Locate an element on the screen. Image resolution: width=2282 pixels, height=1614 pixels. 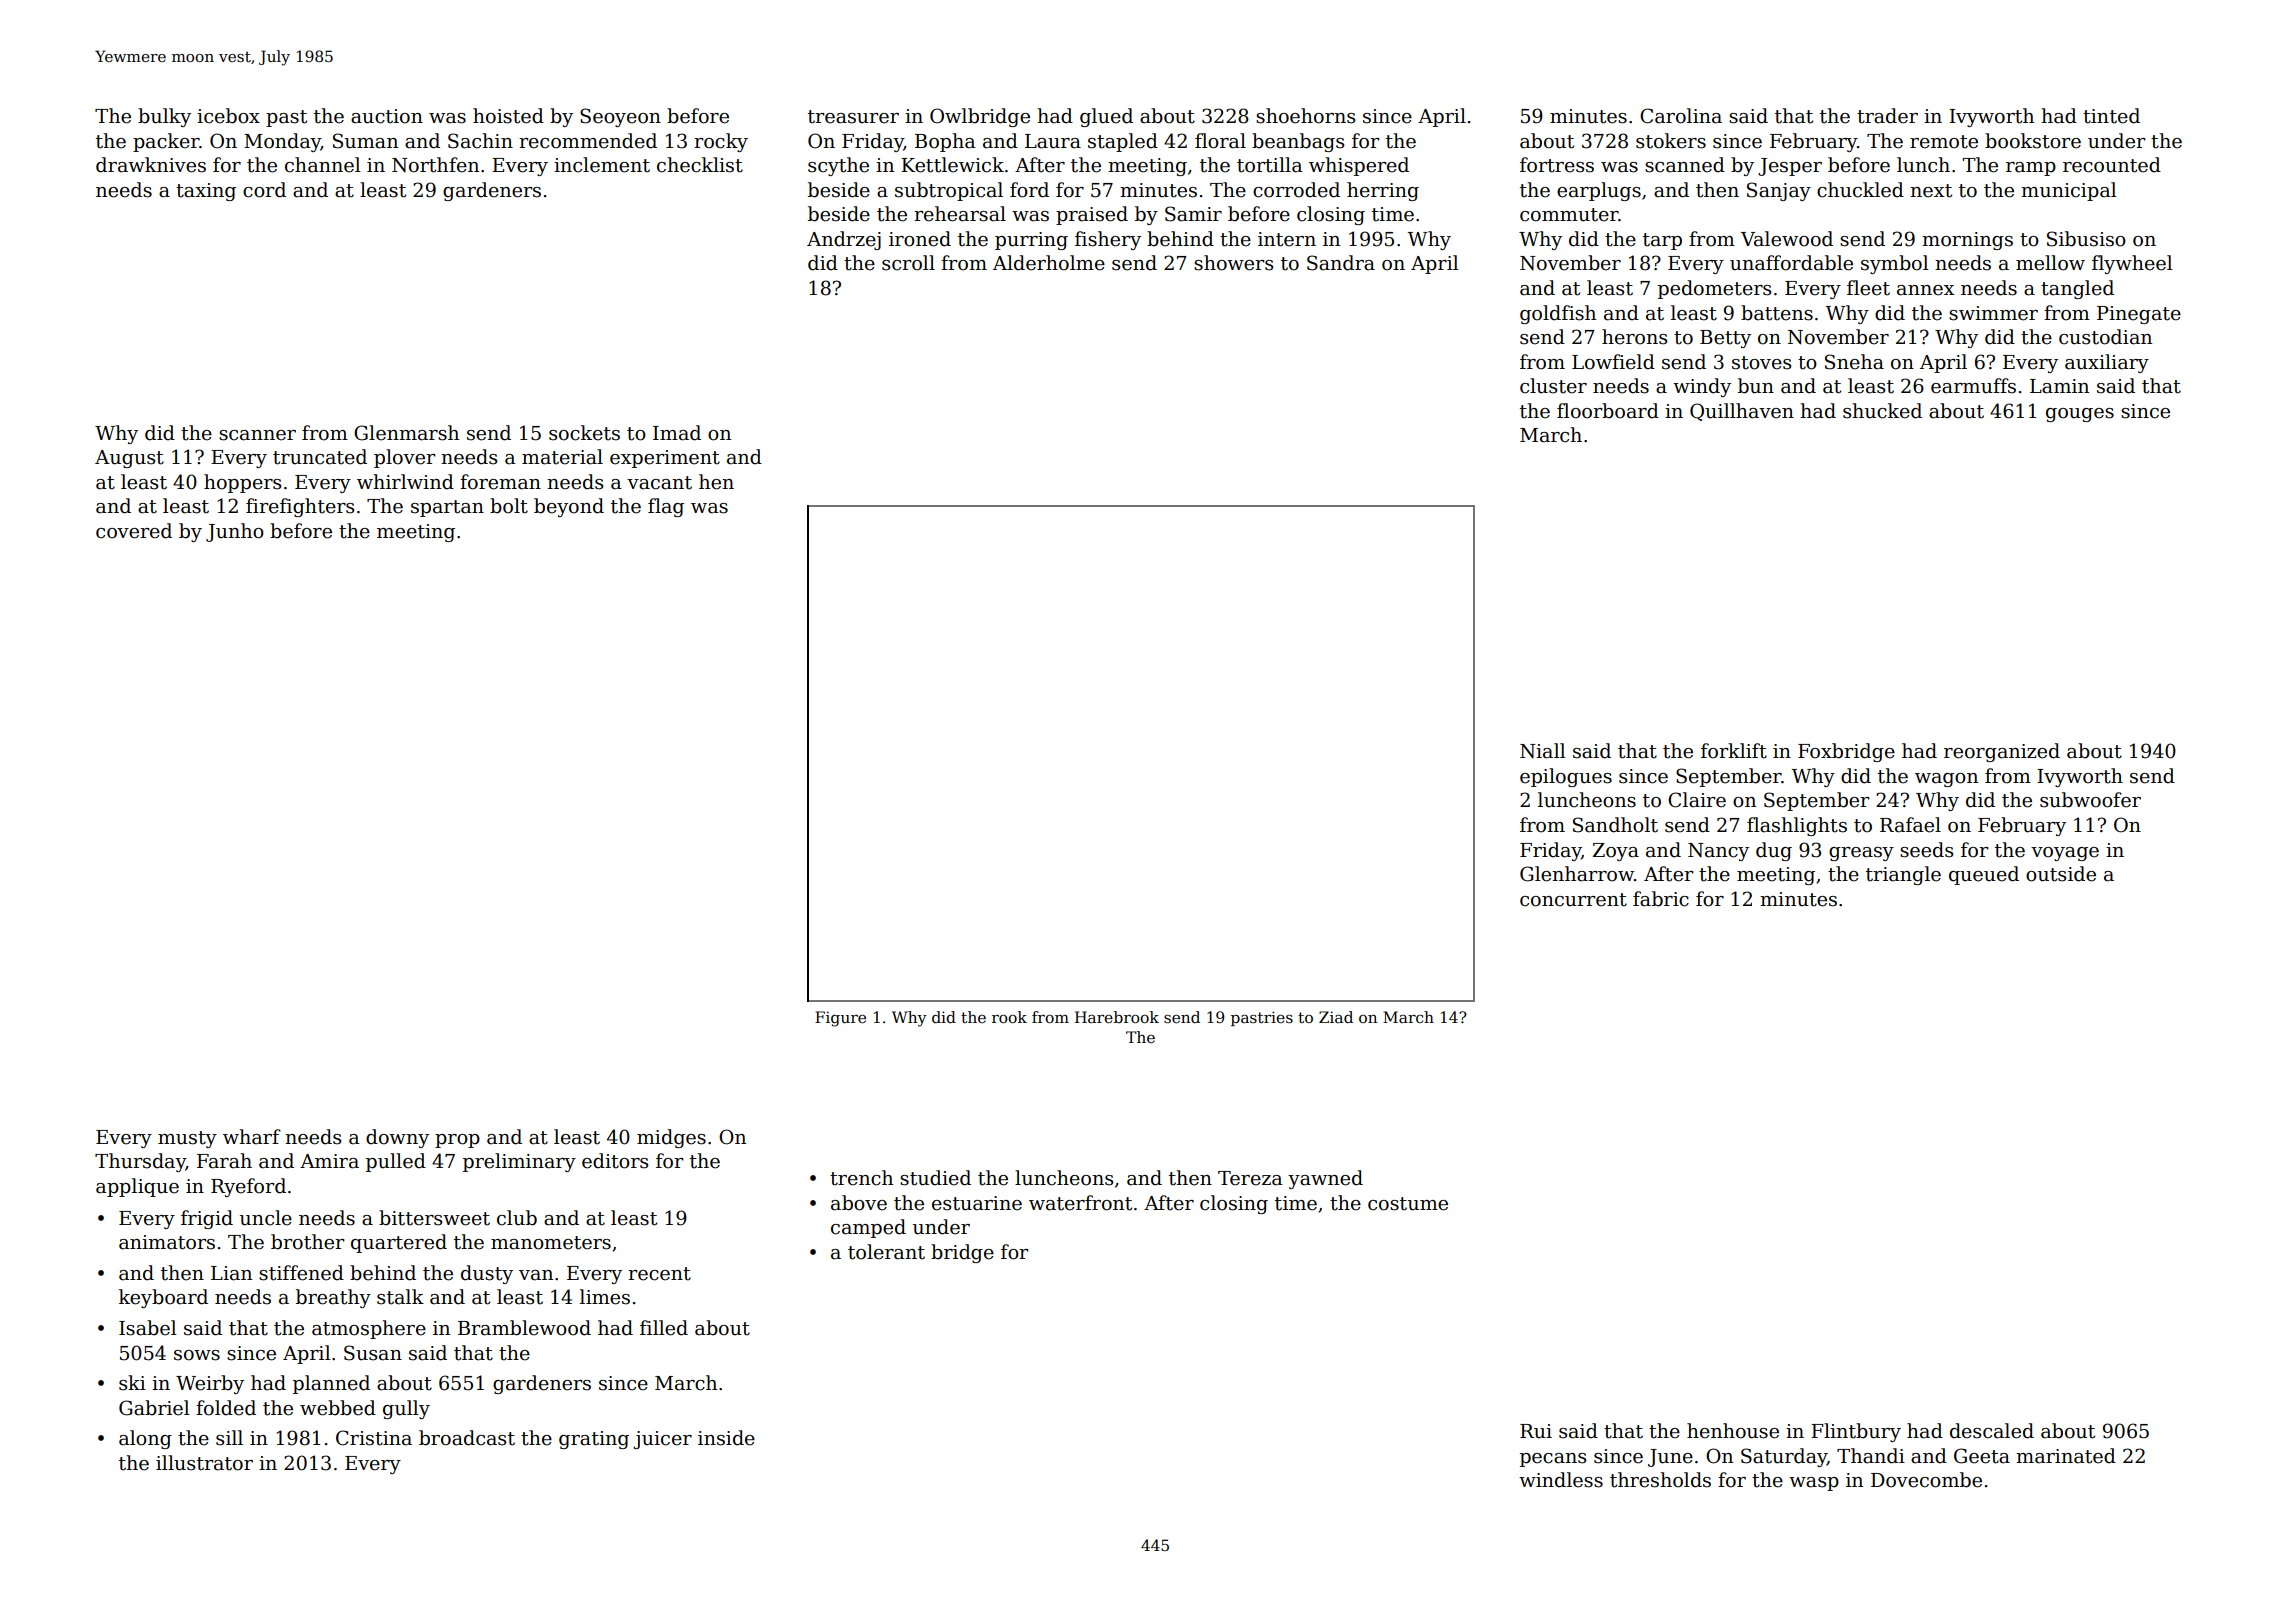
Sandra is located at coordinates (1341, 263).
